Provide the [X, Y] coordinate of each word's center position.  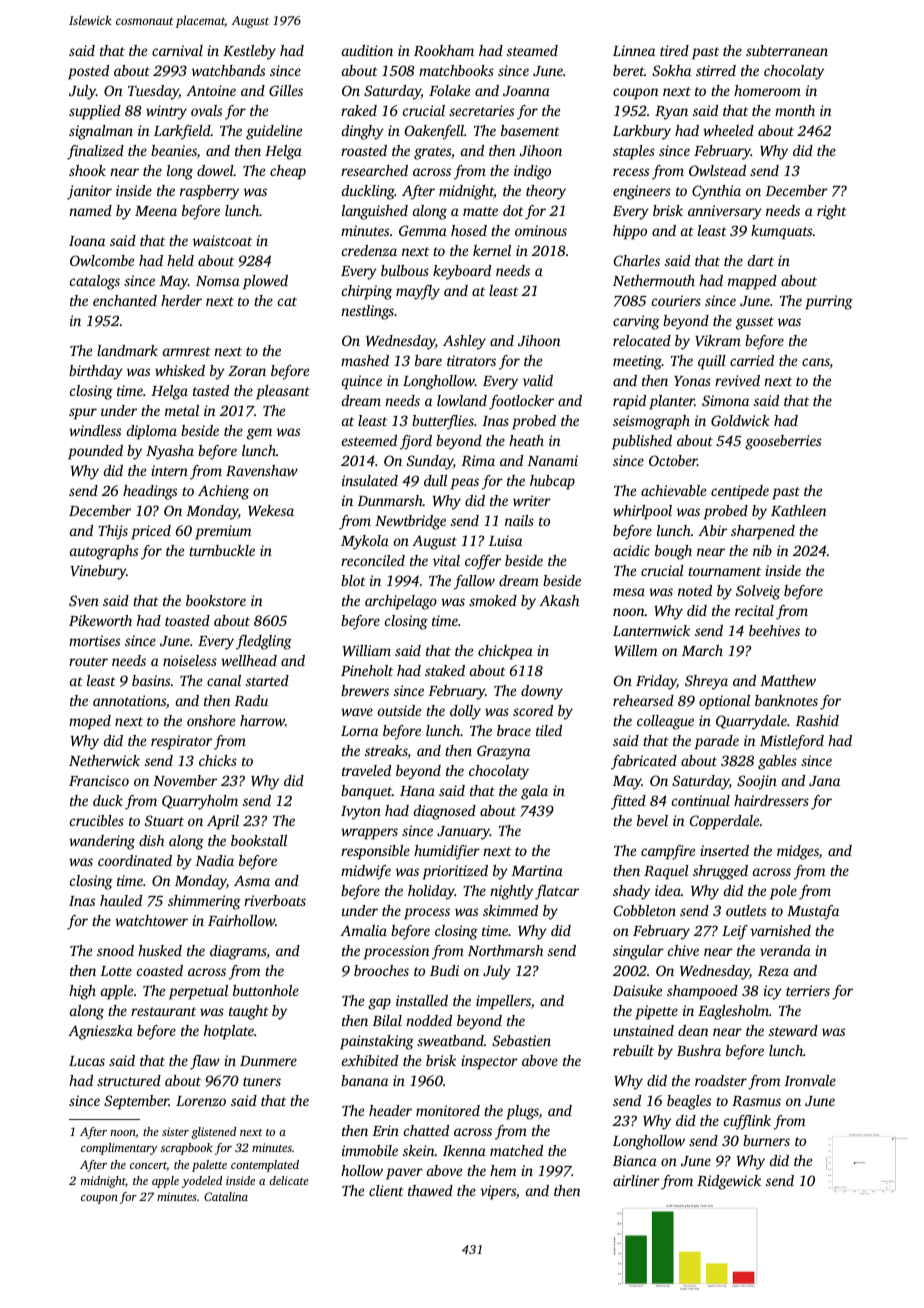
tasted [211, 390]
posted [88, 72]
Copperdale [724, 822]
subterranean [787, 50]
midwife [366, 872]
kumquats [781, 232]
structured [129, 1080]
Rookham [444, 50]
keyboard [462, 272]
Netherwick [104, 760]
